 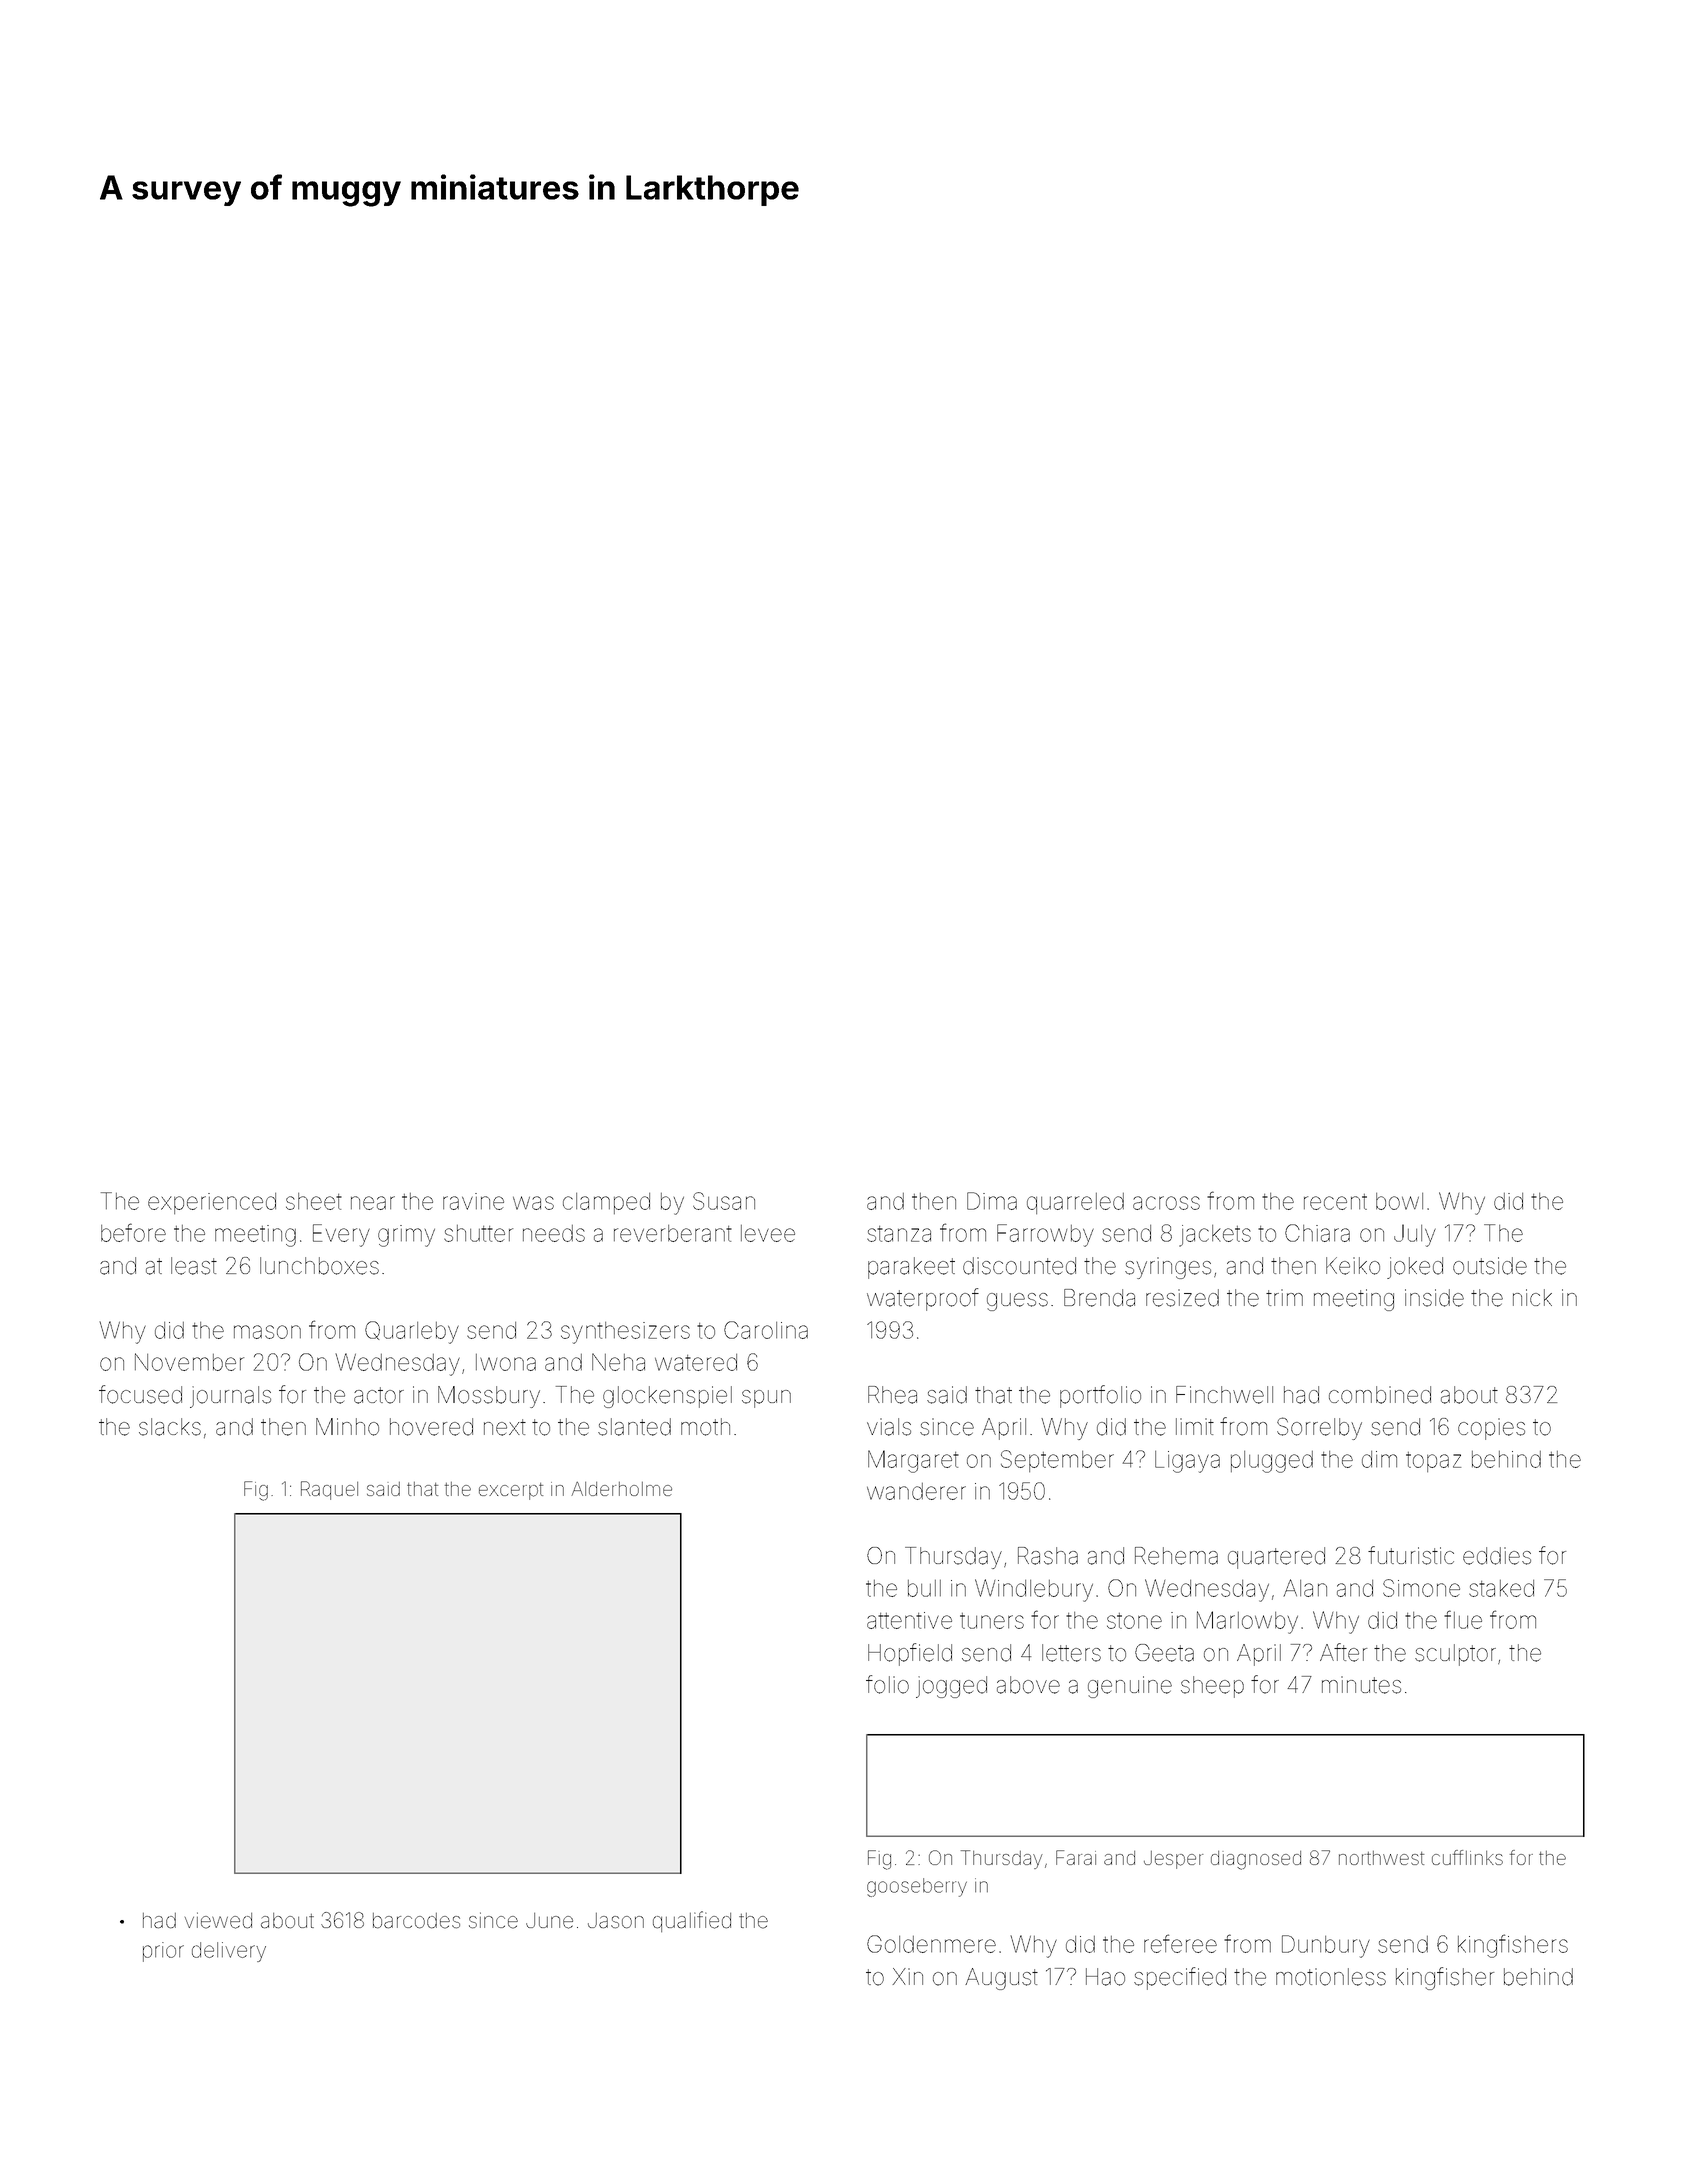 I want to click on gooseberry, so click(x=917, y=1887).
